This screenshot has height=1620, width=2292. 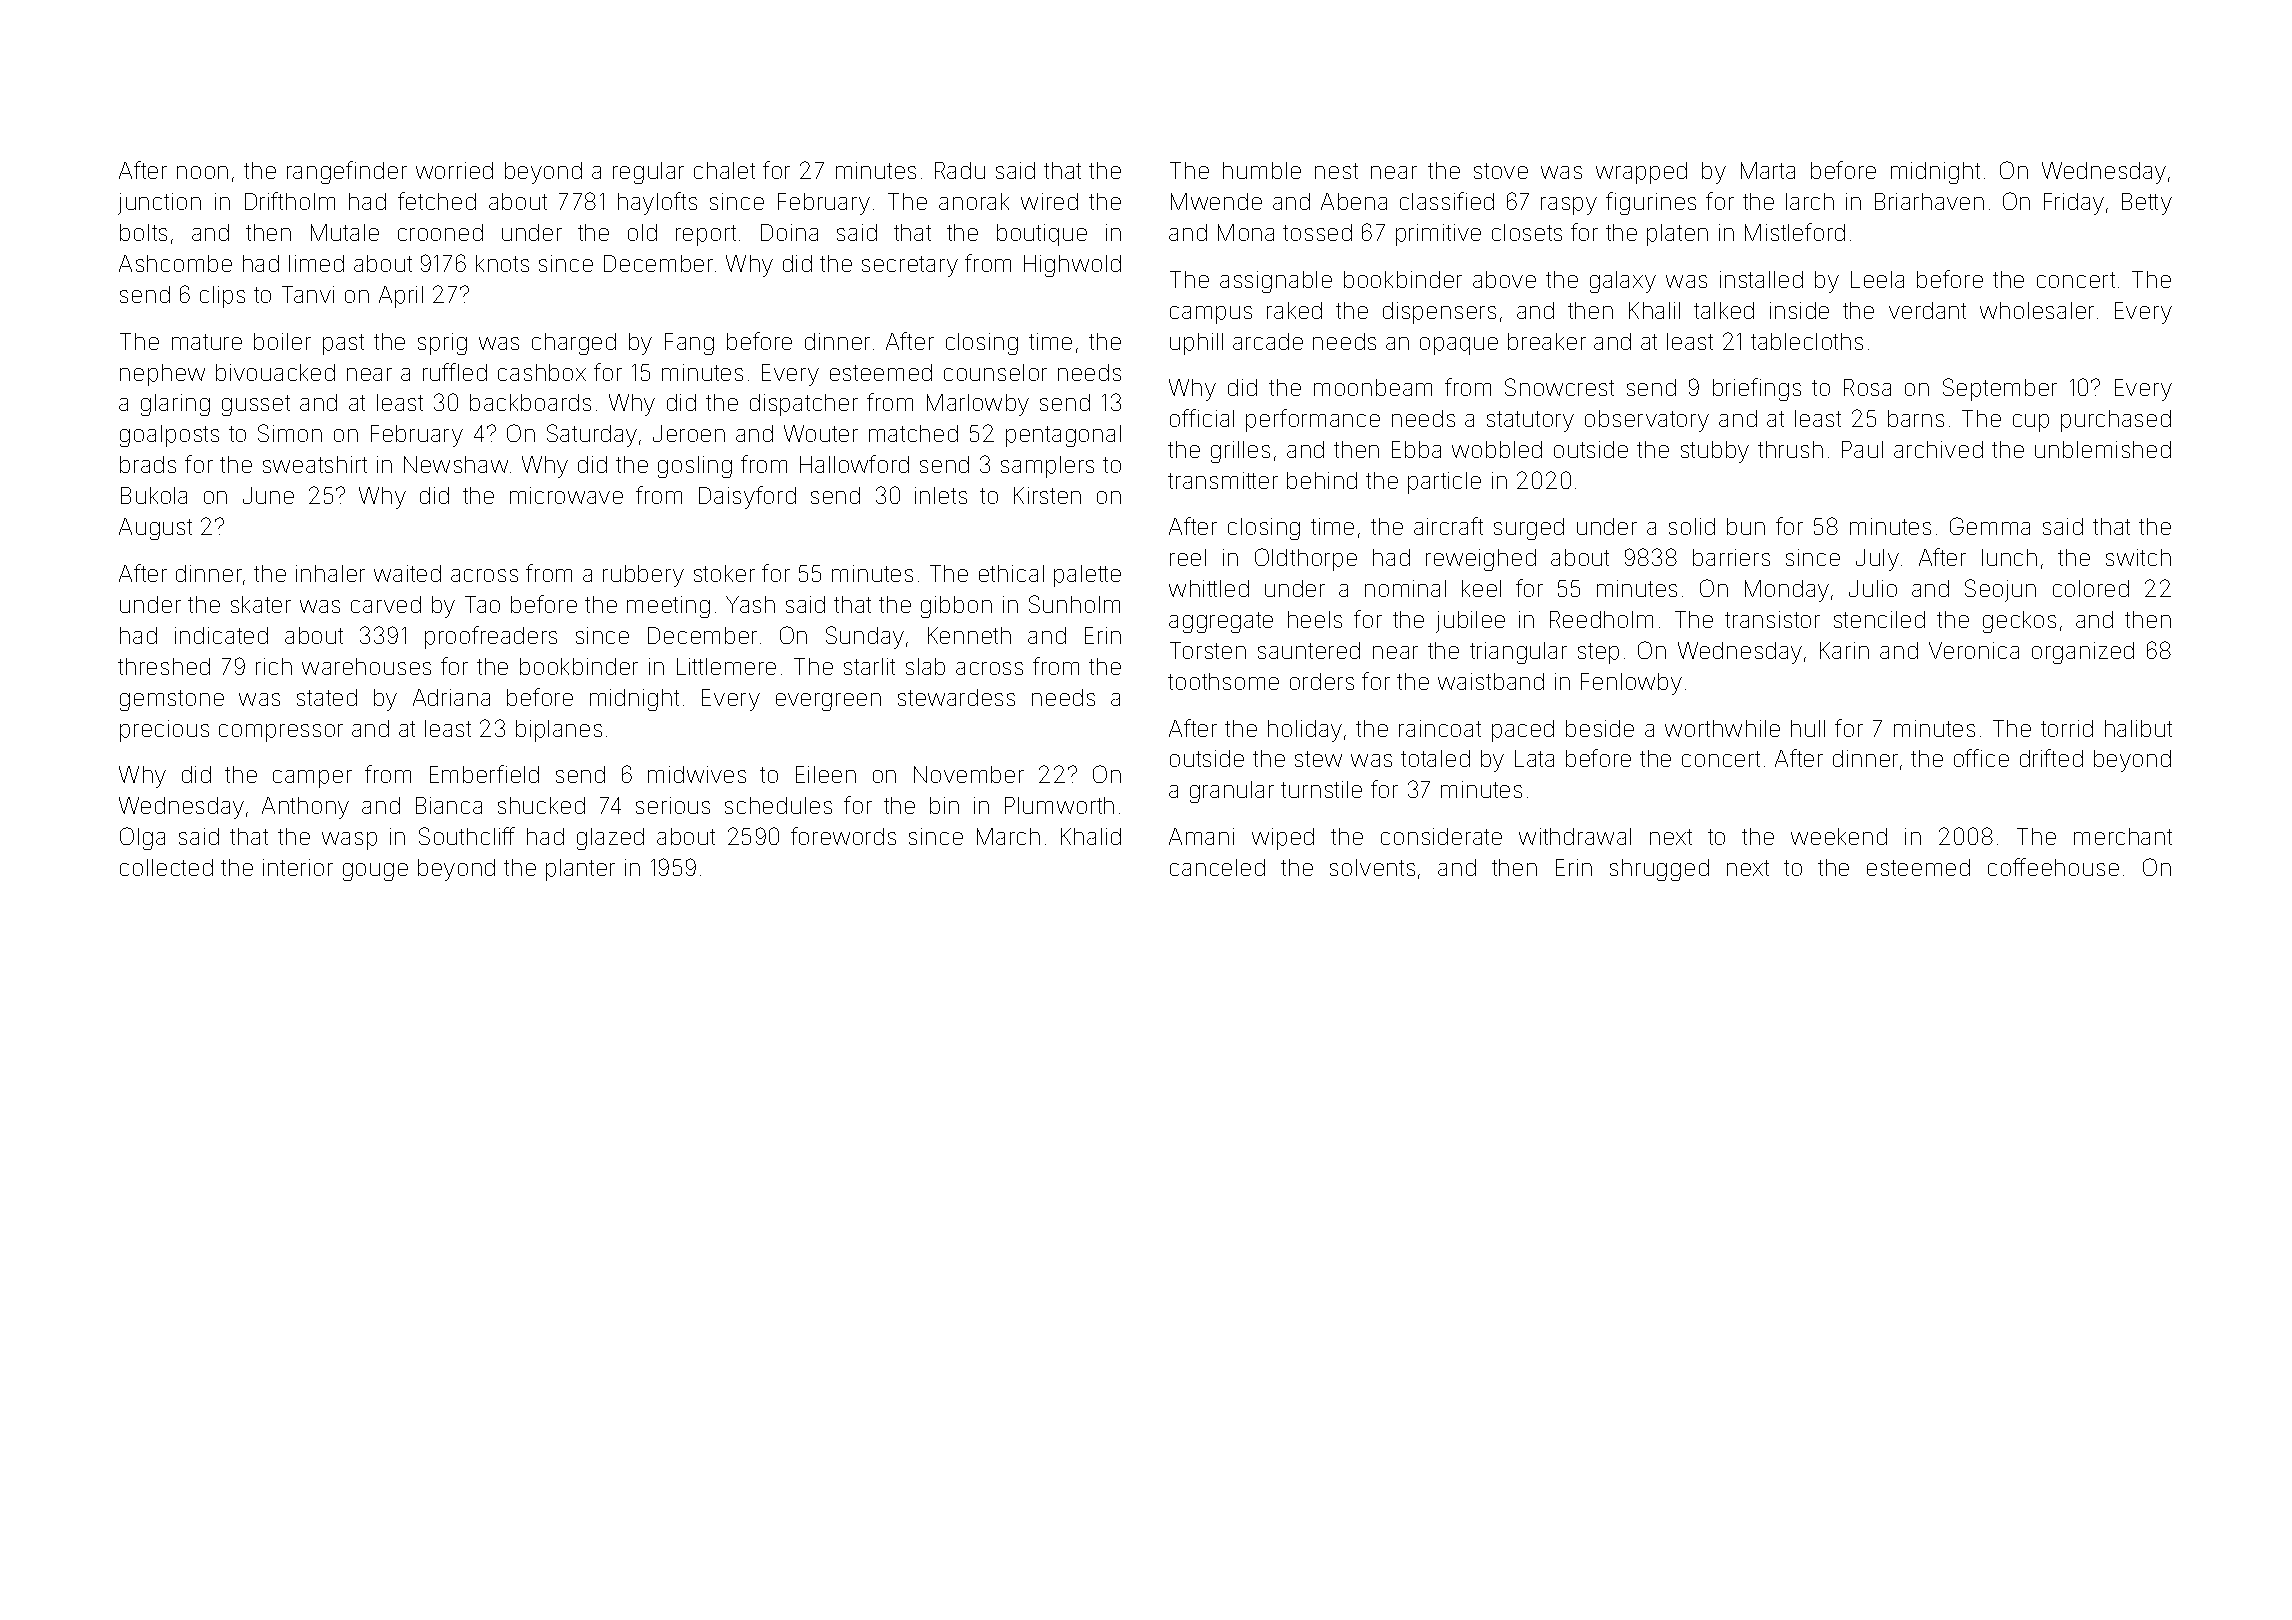 What do you see at coordinates (142, 838) in the screenshot?
I see `Olga` at bounding box center [142, 838].
